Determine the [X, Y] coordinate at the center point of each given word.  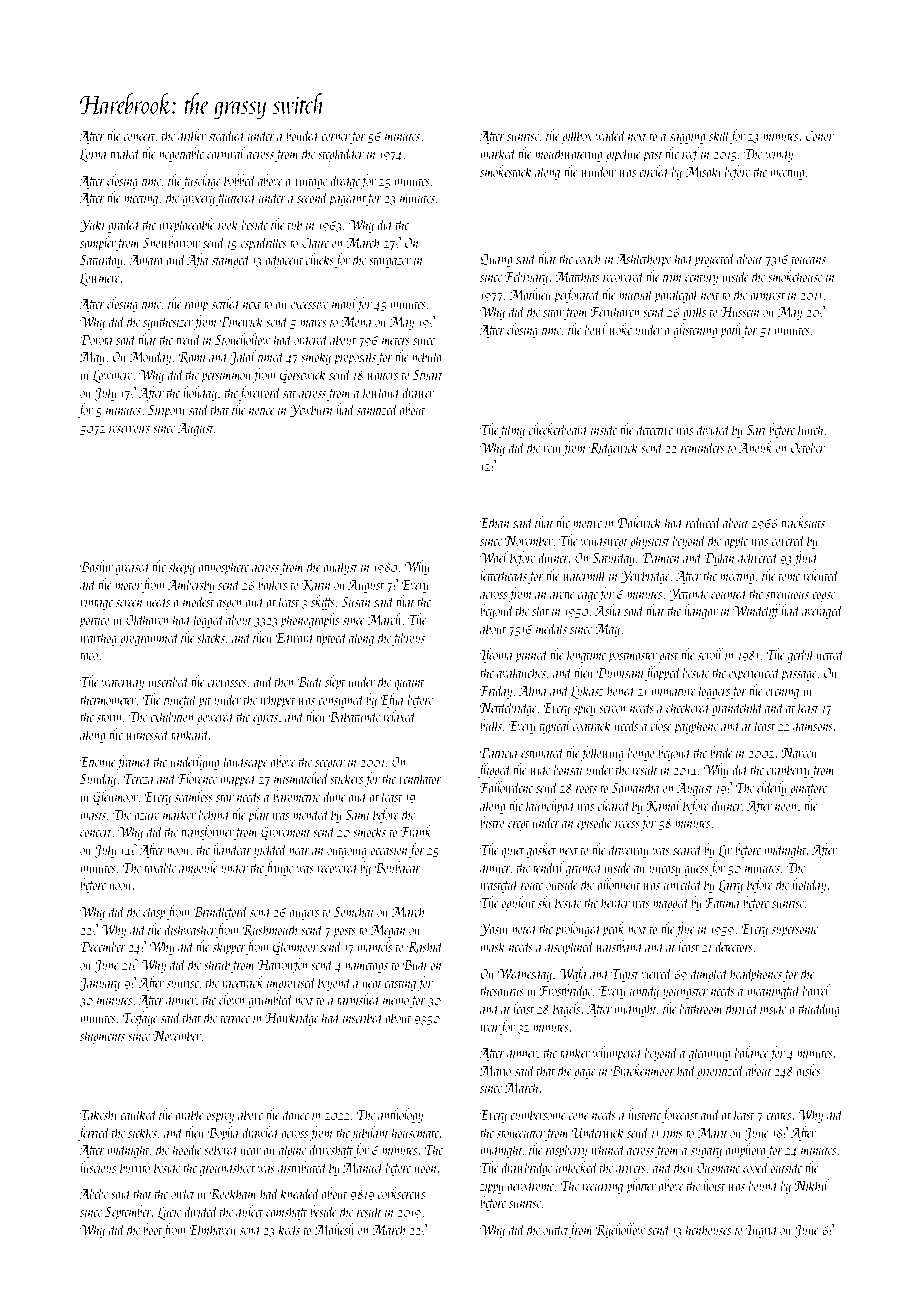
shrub [217, 964]
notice [262, 410]
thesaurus [502, 990]
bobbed [240, 180]
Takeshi [98, 1114]
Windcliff [756, 611]
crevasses [227, 683]
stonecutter [521, 1134]
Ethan [494, 522]
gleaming [709, 1053]
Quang [496, 260]
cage [588, 597]
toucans [809, 260]
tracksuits [803, 522]
